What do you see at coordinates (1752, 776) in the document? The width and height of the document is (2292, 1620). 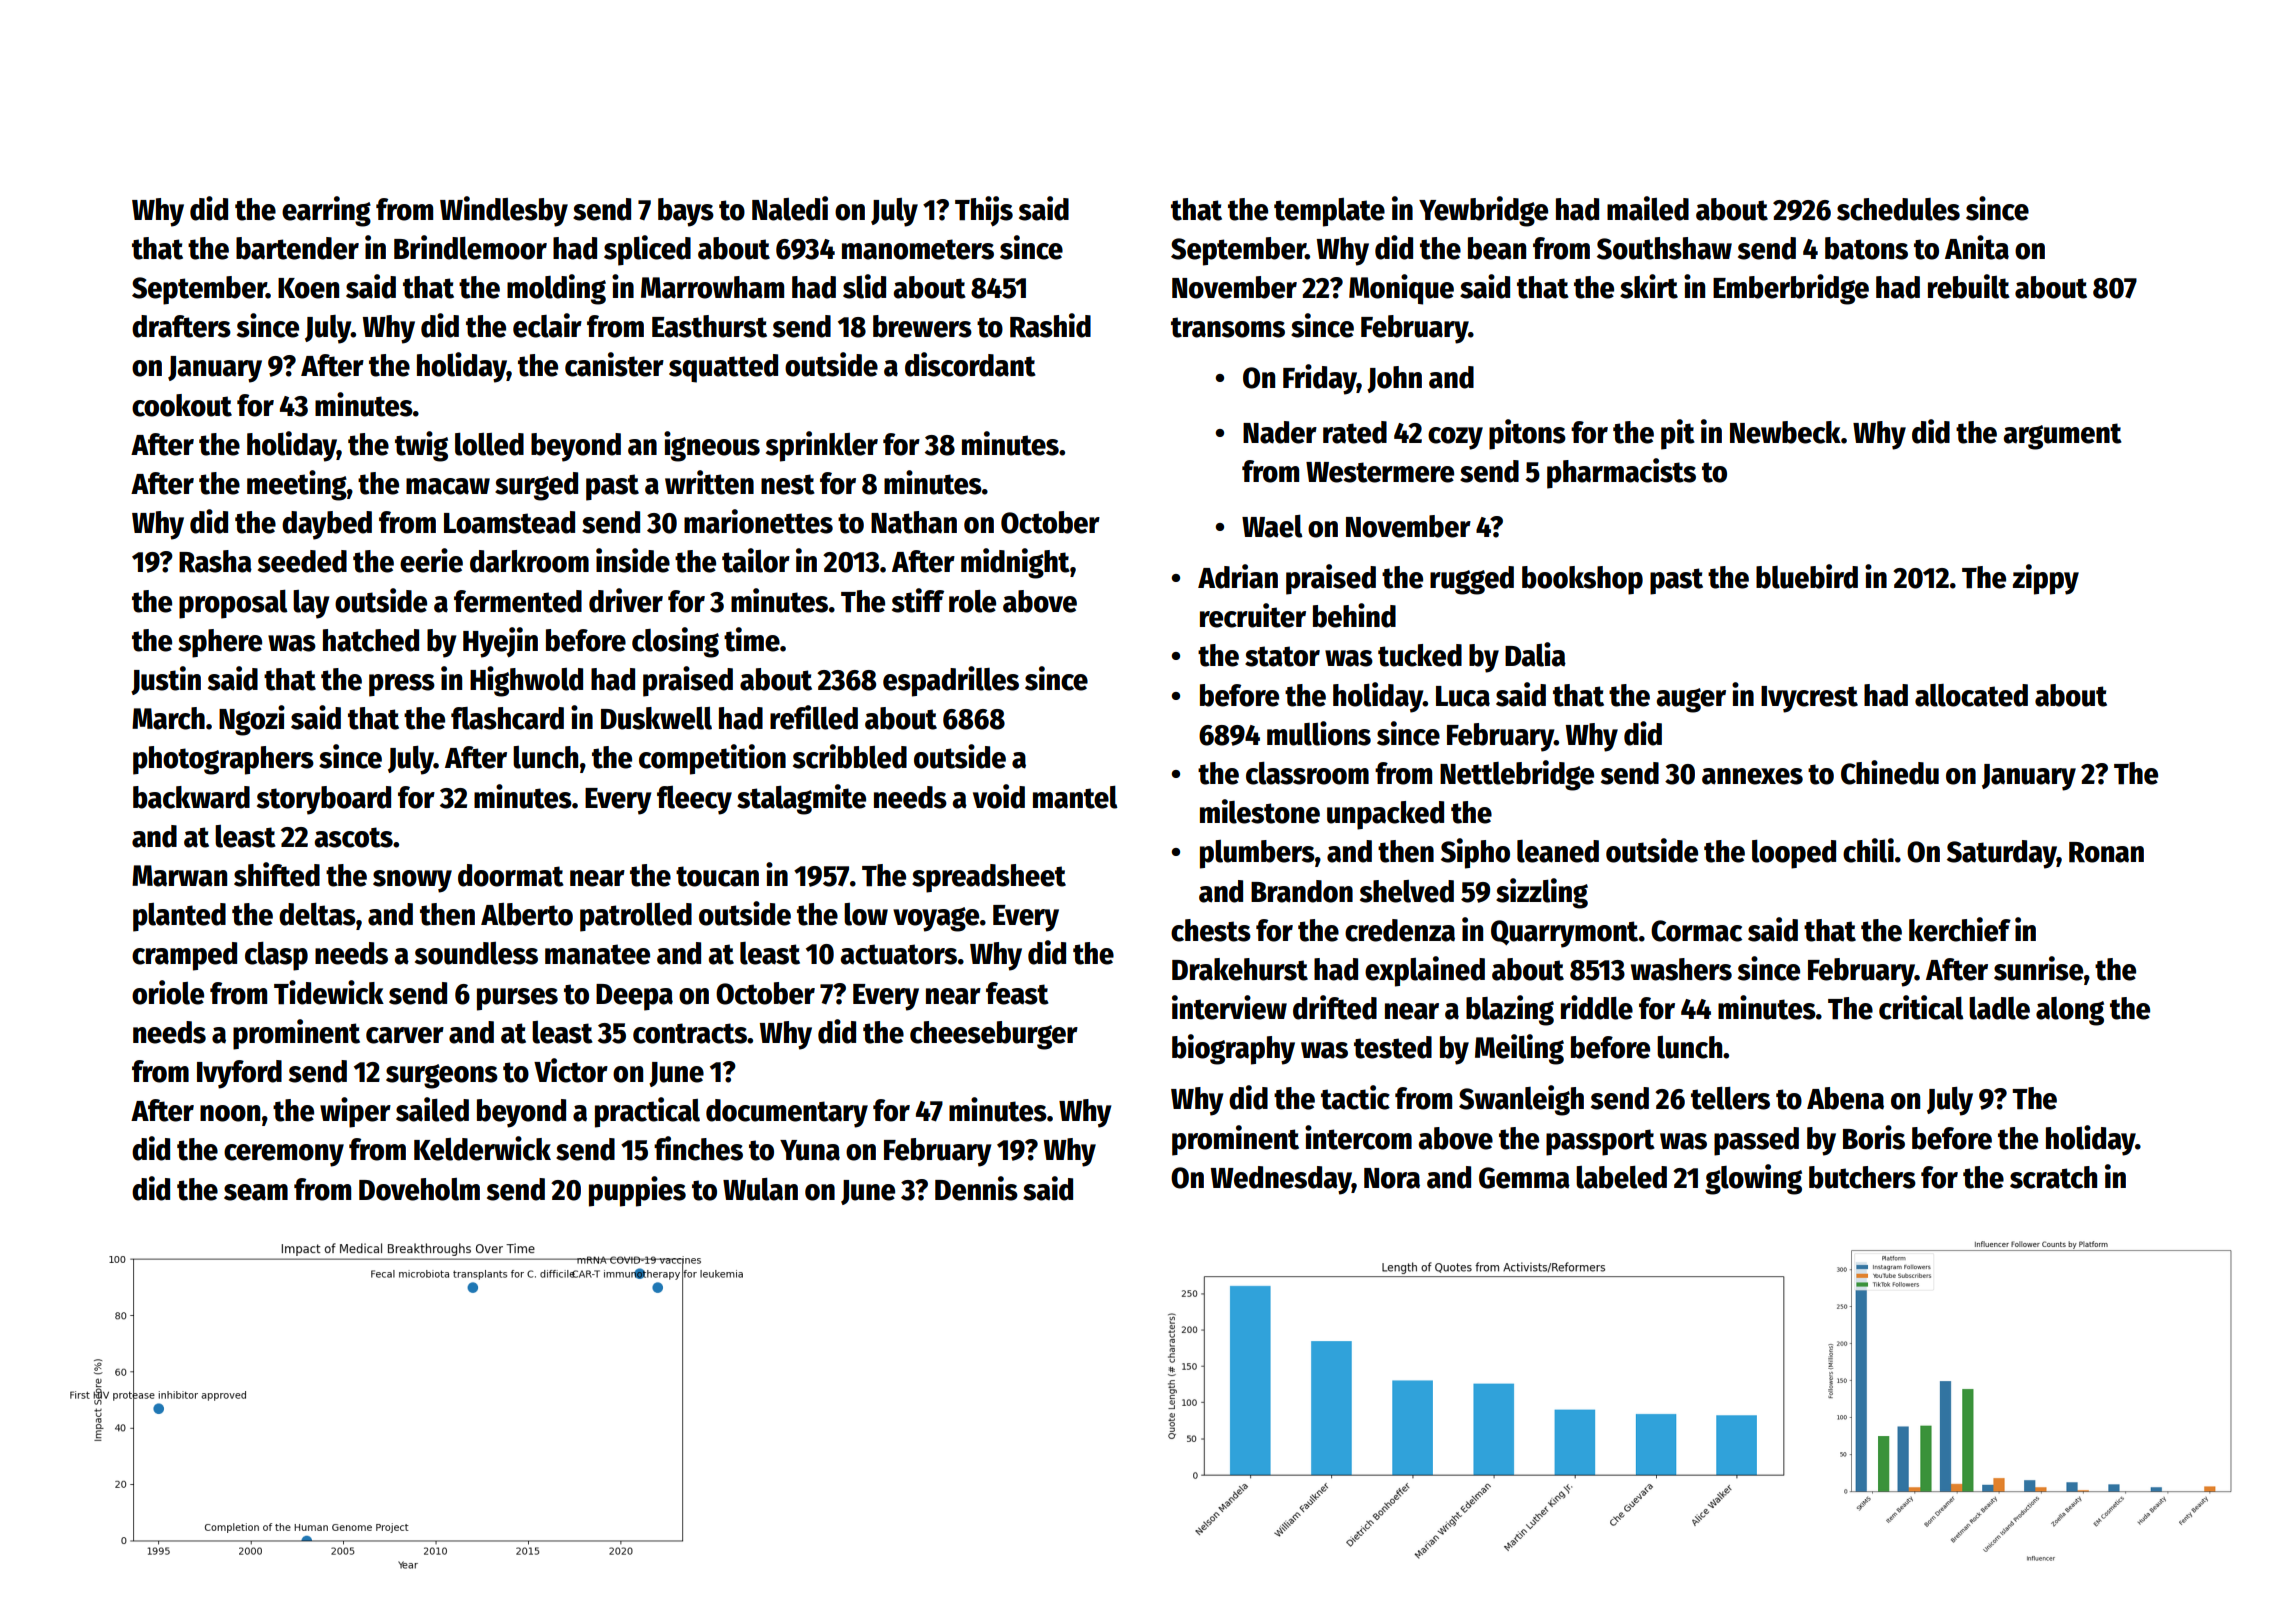 I see `annexes` at bounding box center [1752, 776].
